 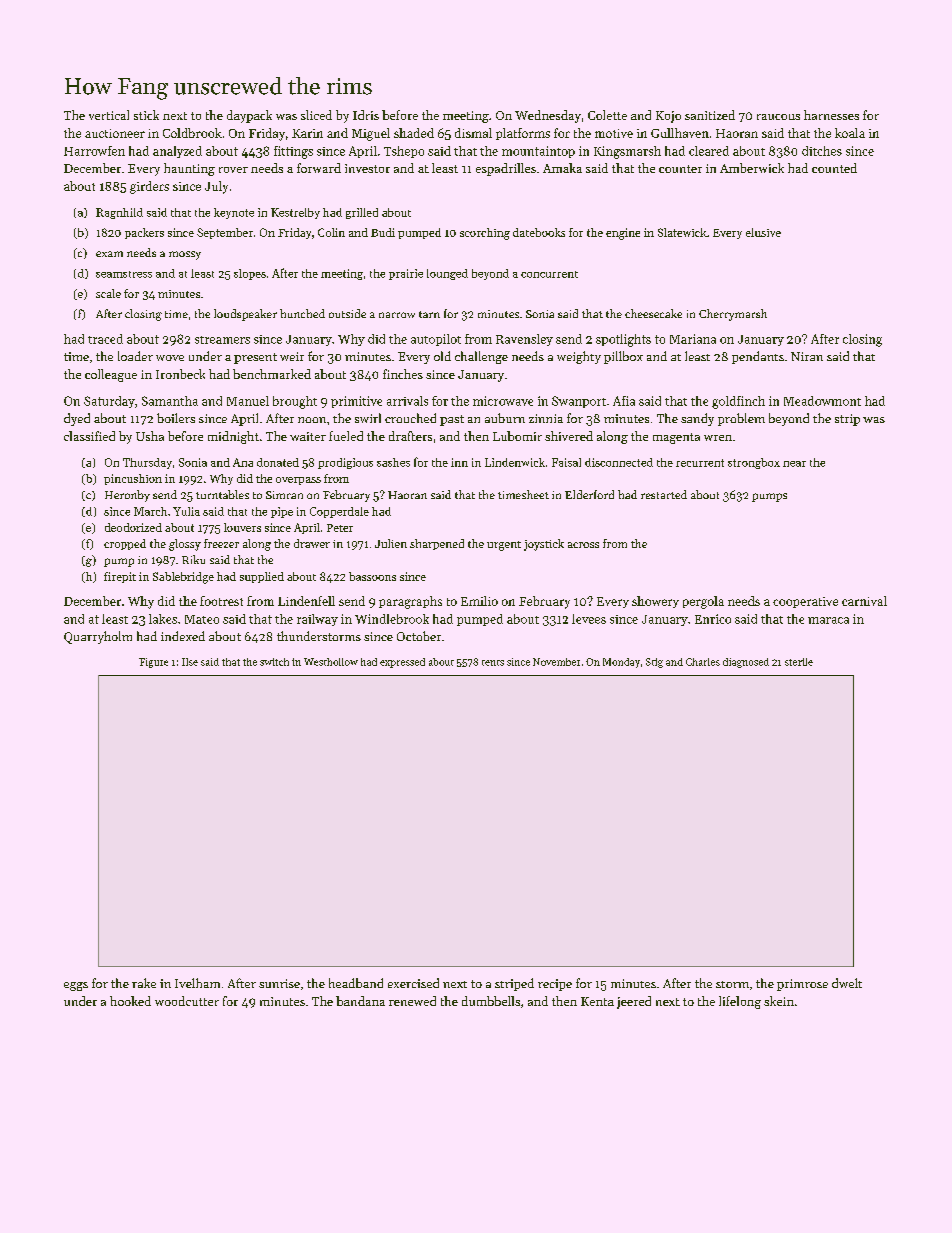 What do you see at coordinates (493, 663) in the screenshot?
I see `tents` at bounding box center [493, 663].
